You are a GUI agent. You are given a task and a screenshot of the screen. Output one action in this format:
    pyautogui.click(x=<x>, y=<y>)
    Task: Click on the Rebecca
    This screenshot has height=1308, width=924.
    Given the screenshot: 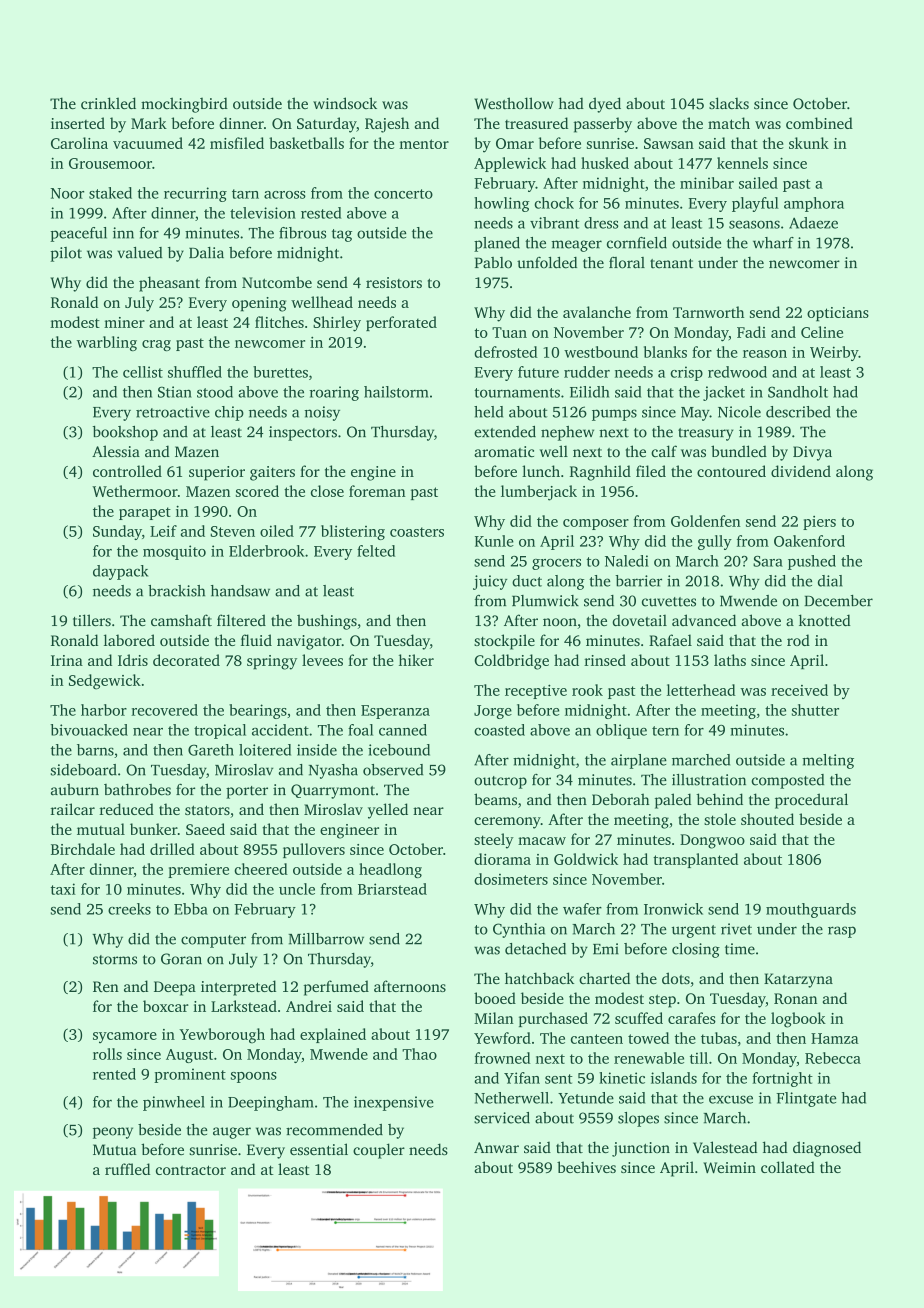 What is the action you would take?
    pyautogui.click(x=833, y=1058)
